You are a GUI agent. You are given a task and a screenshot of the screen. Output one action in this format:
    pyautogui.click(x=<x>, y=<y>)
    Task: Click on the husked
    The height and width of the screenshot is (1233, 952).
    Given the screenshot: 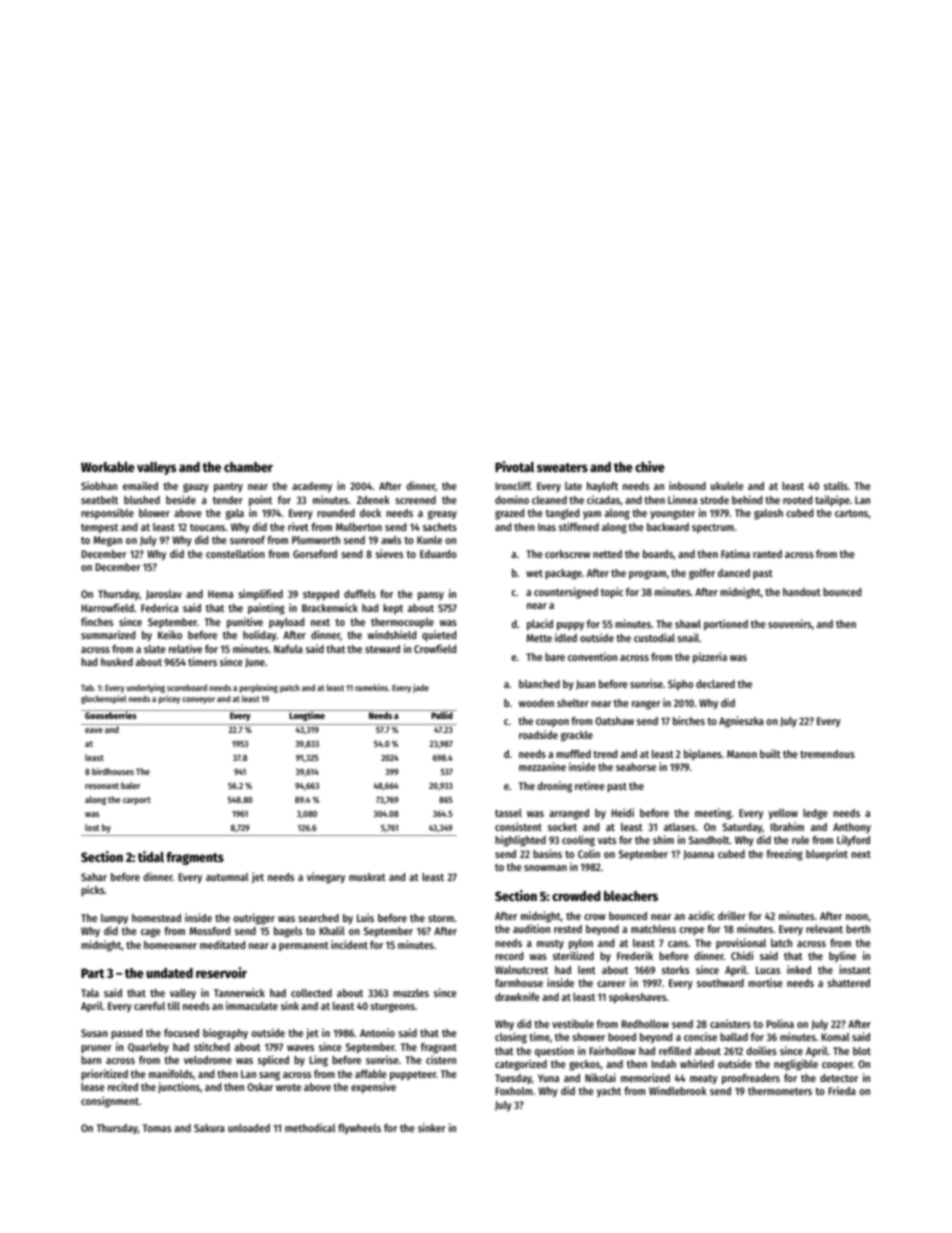 What is the action you would take?
    pyautogui.click(x=117, y=662)
